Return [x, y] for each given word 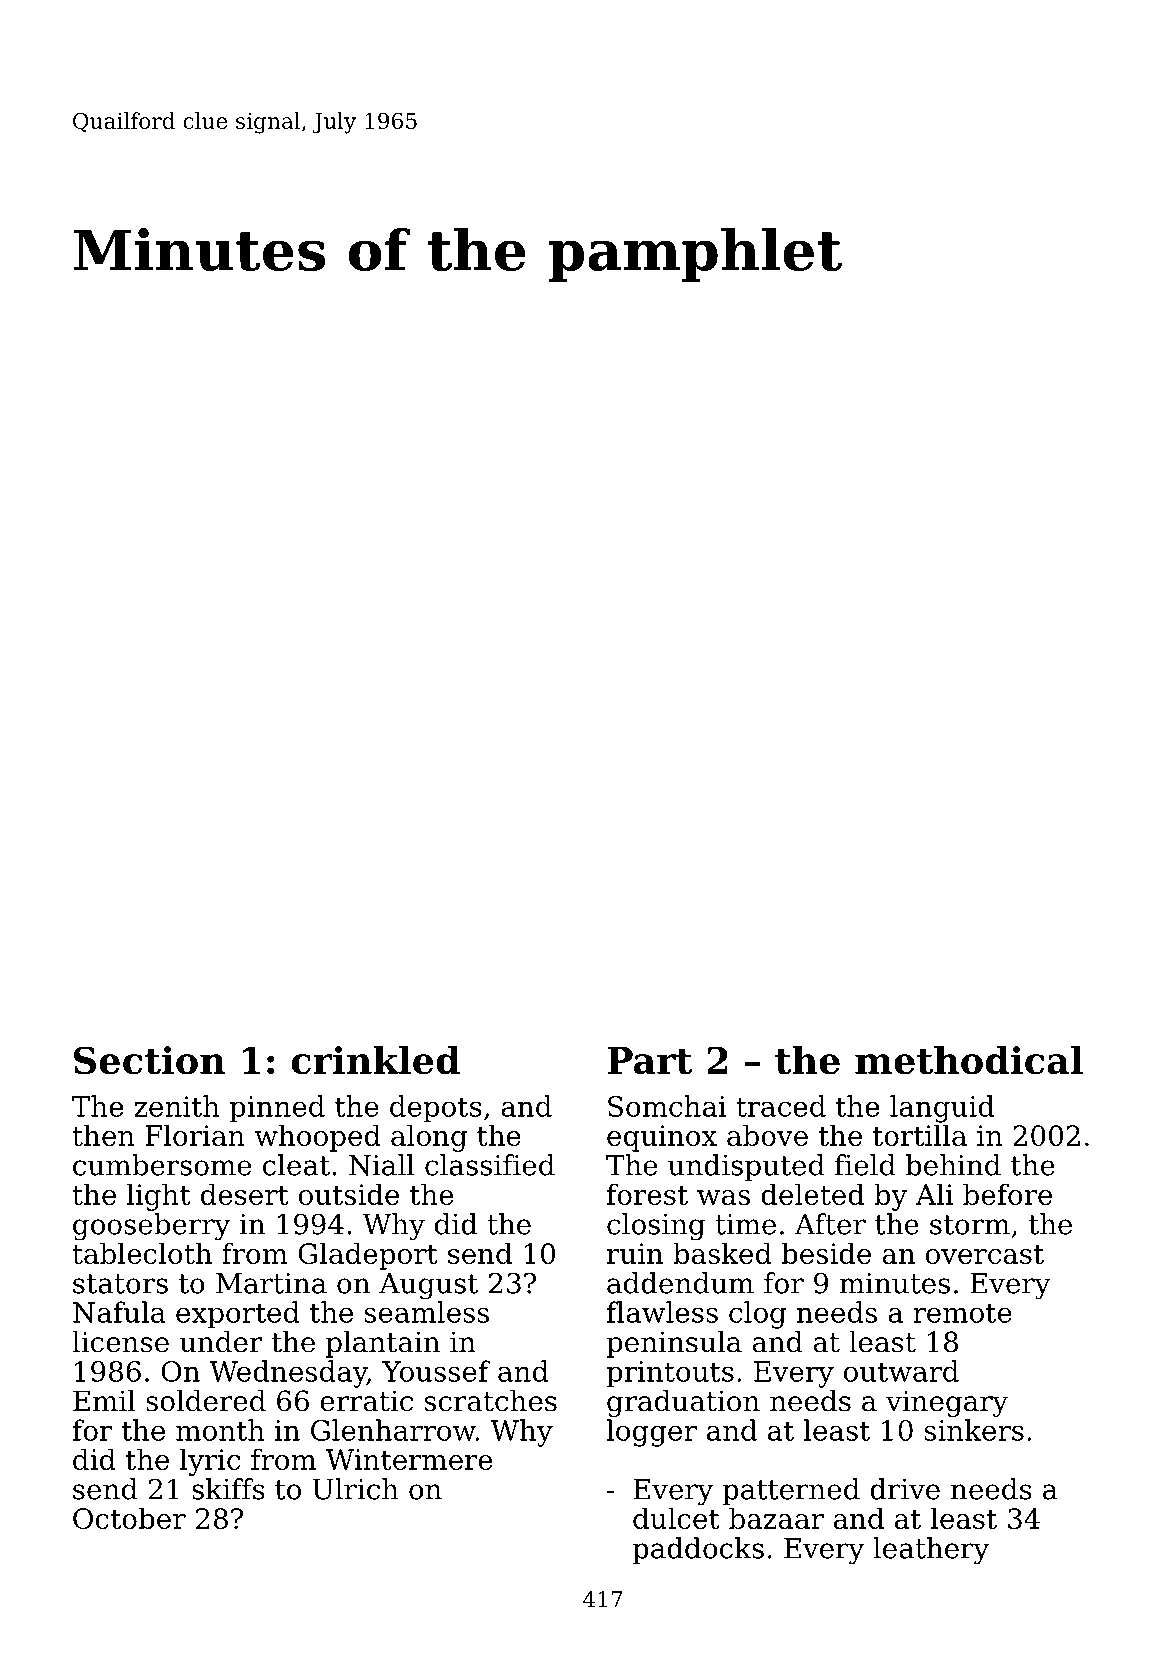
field [865, 1165]
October [129, 1518]
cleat [296, 1165]
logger [652, 1433]
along [429, 1138]
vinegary [947, 1403]
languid [942, 1109]
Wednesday [288, 1374]
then [103, 1135]
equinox [662, 1138]
